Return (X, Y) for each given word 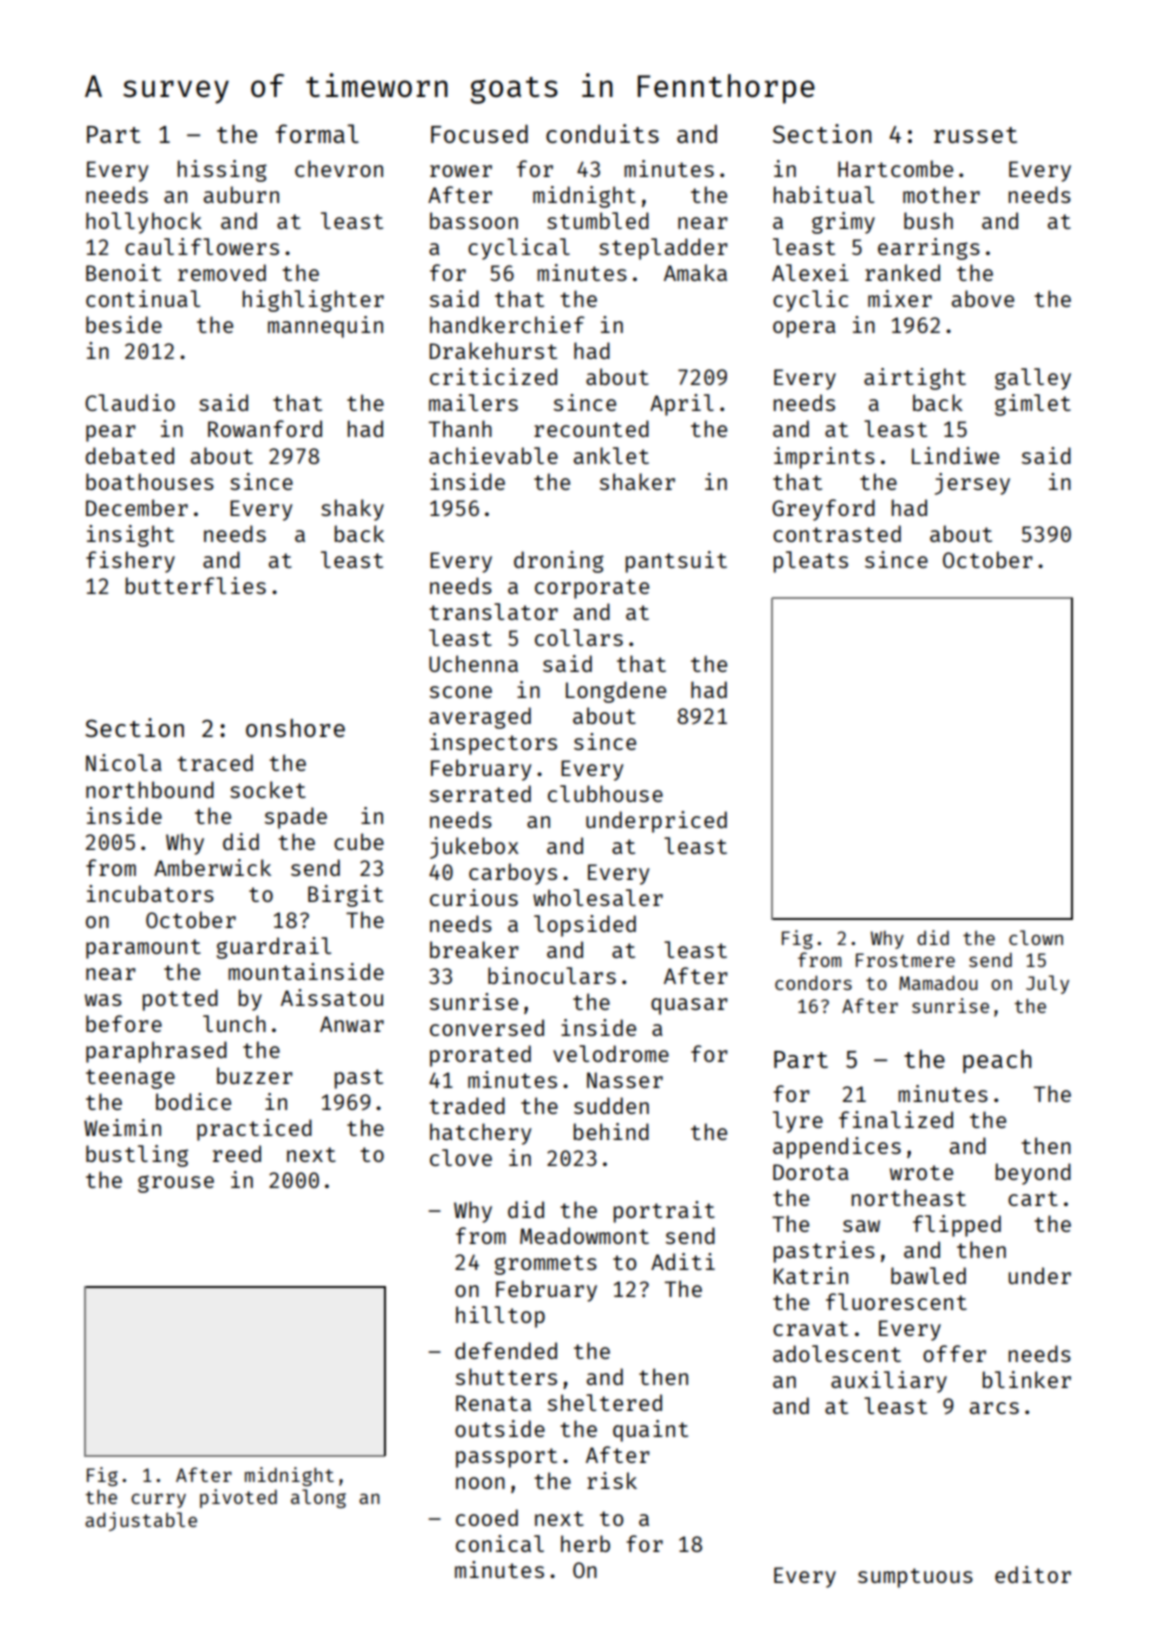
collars (579, 637)
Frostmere (905, 960)
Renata (493, 1403)
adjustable (141, 1521)
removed (222, 272)
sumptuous (915, 1578)
